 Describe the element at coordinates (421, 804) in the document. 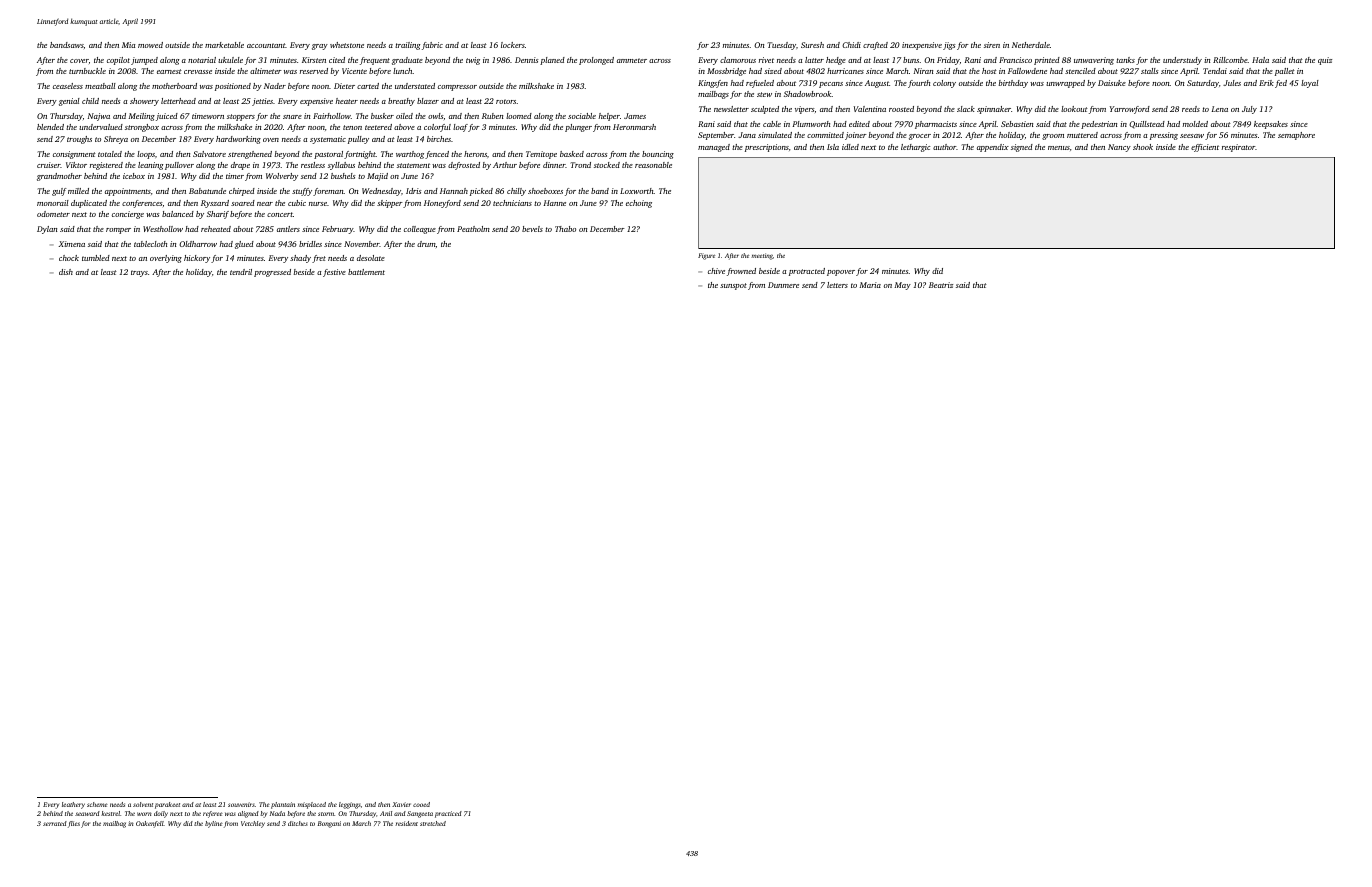

I see `cooed` at that location.
